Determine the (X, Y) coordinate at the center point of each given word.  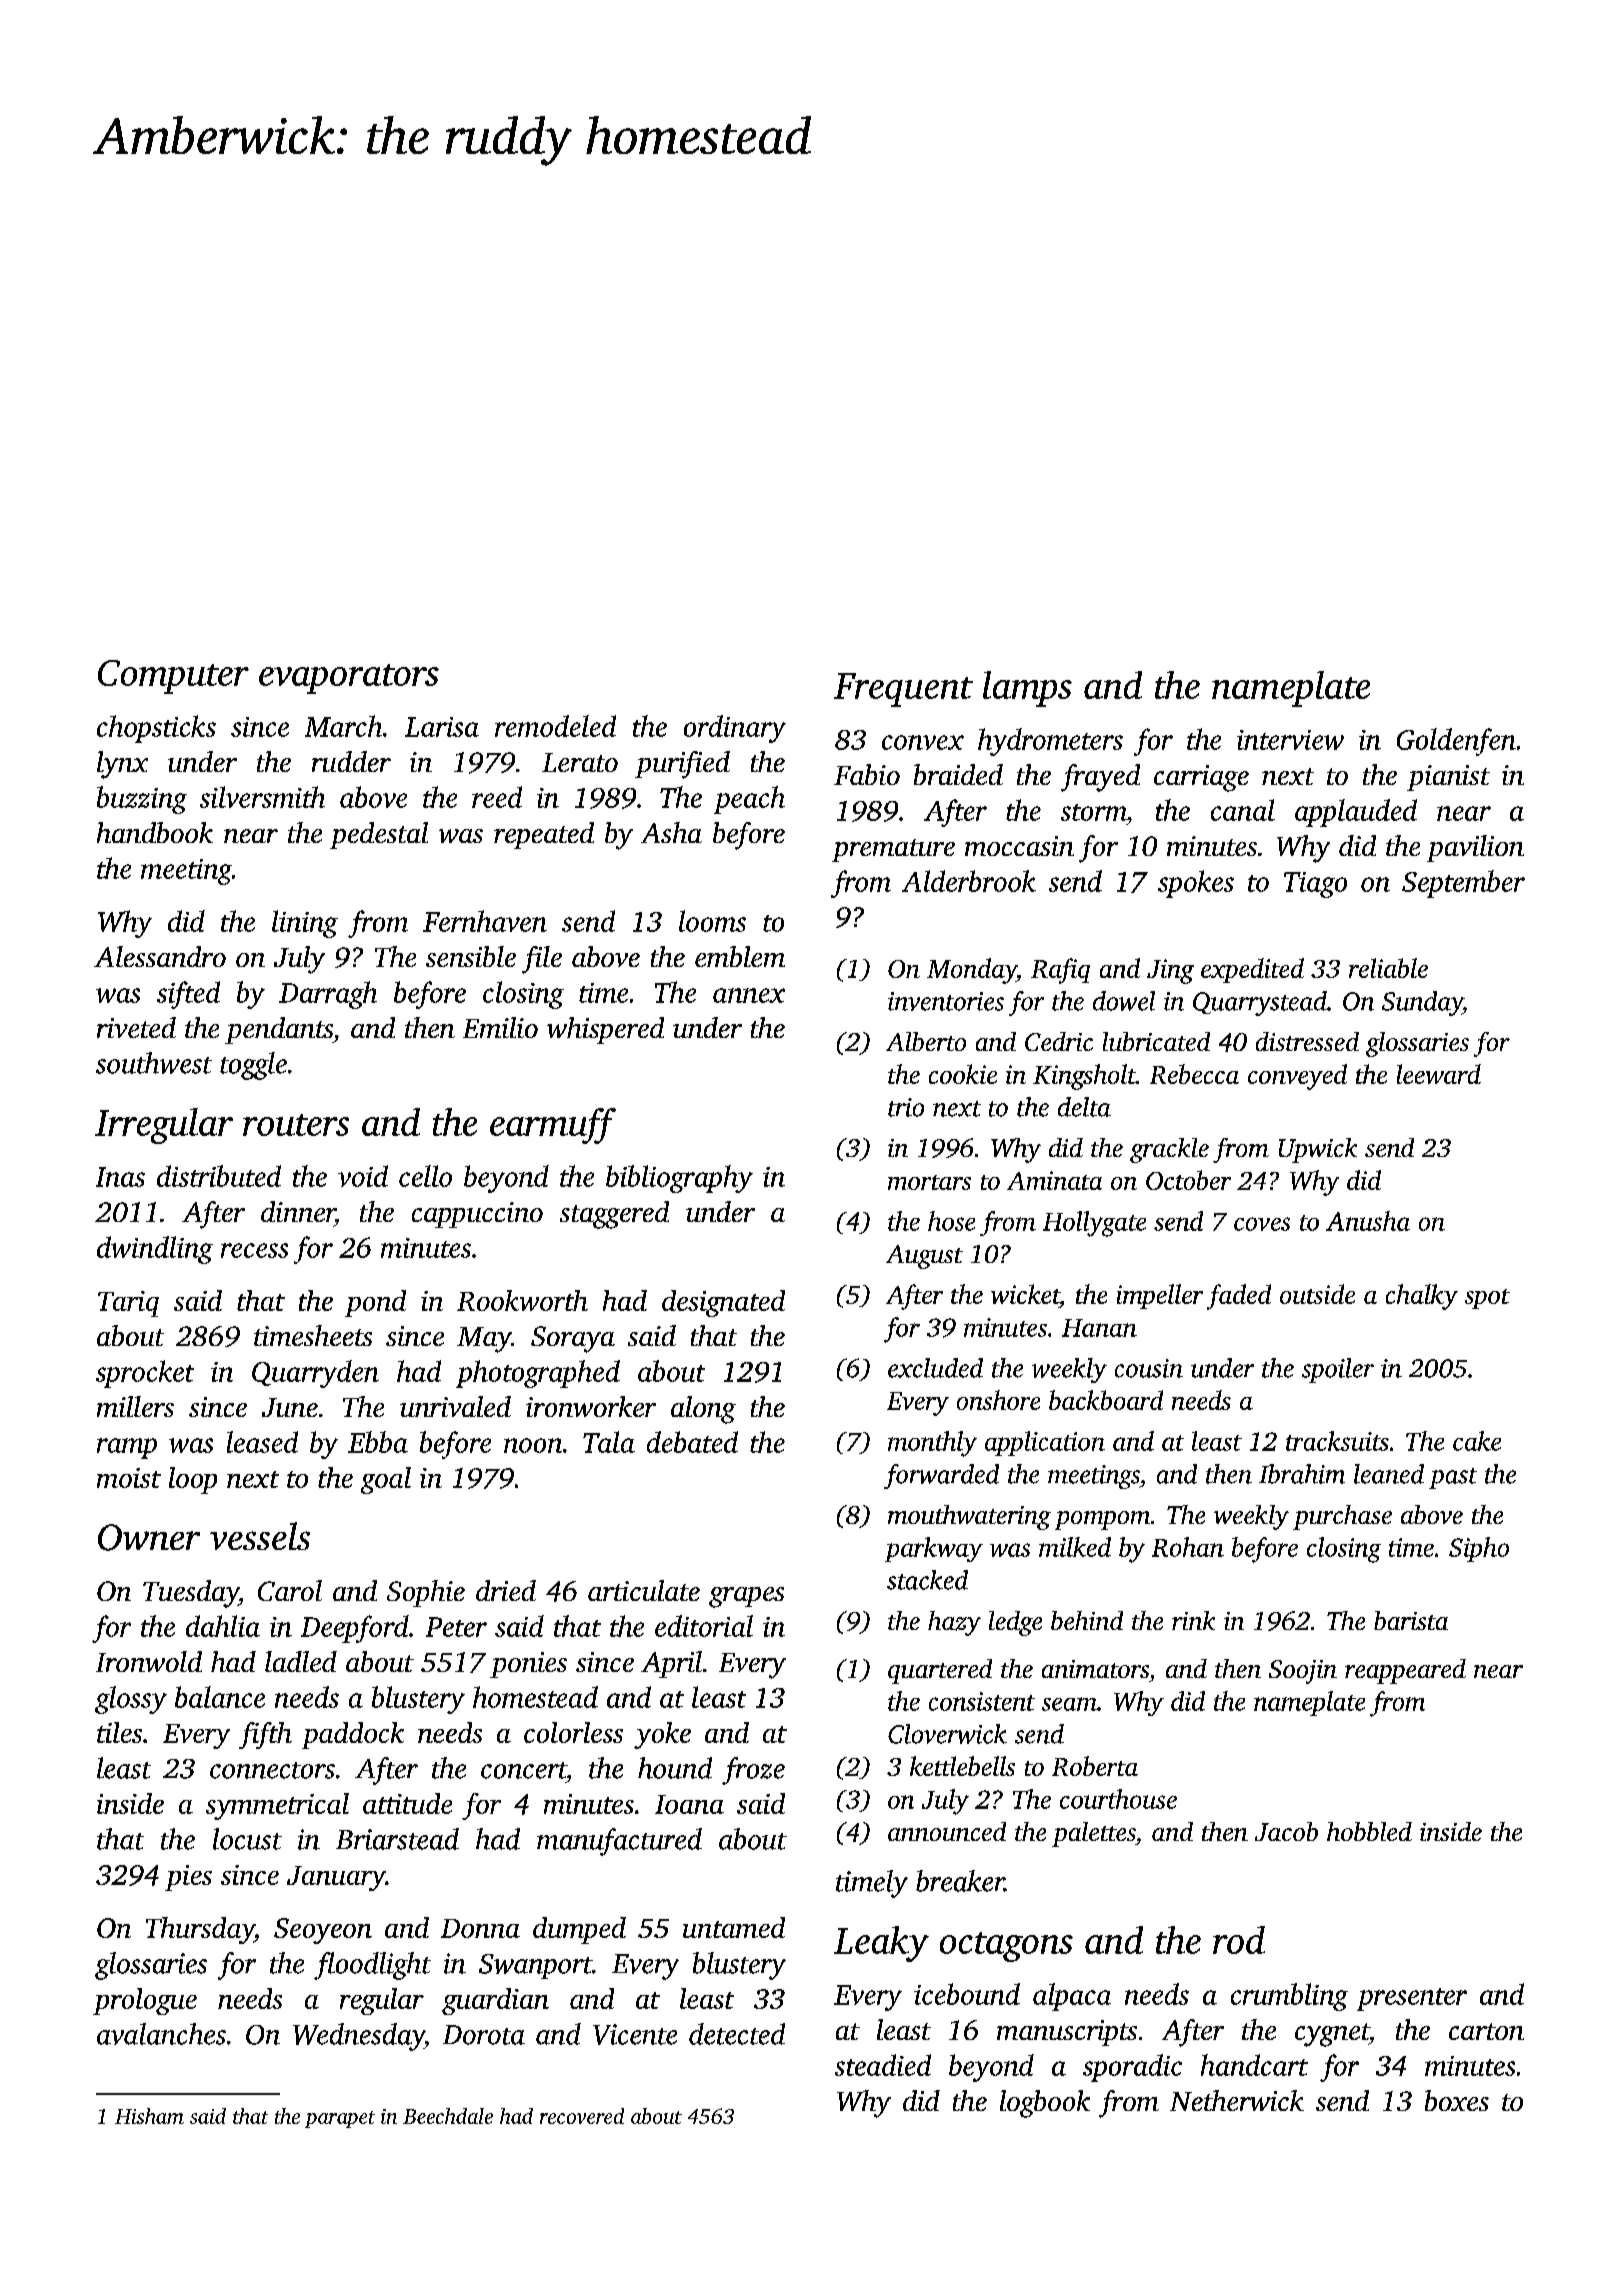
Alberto (926, 1041)
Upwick (1318, 1150)
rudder (351, 761)
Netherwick (1237, 2100)
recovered (582, 2116)
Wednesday (359, 2037)
